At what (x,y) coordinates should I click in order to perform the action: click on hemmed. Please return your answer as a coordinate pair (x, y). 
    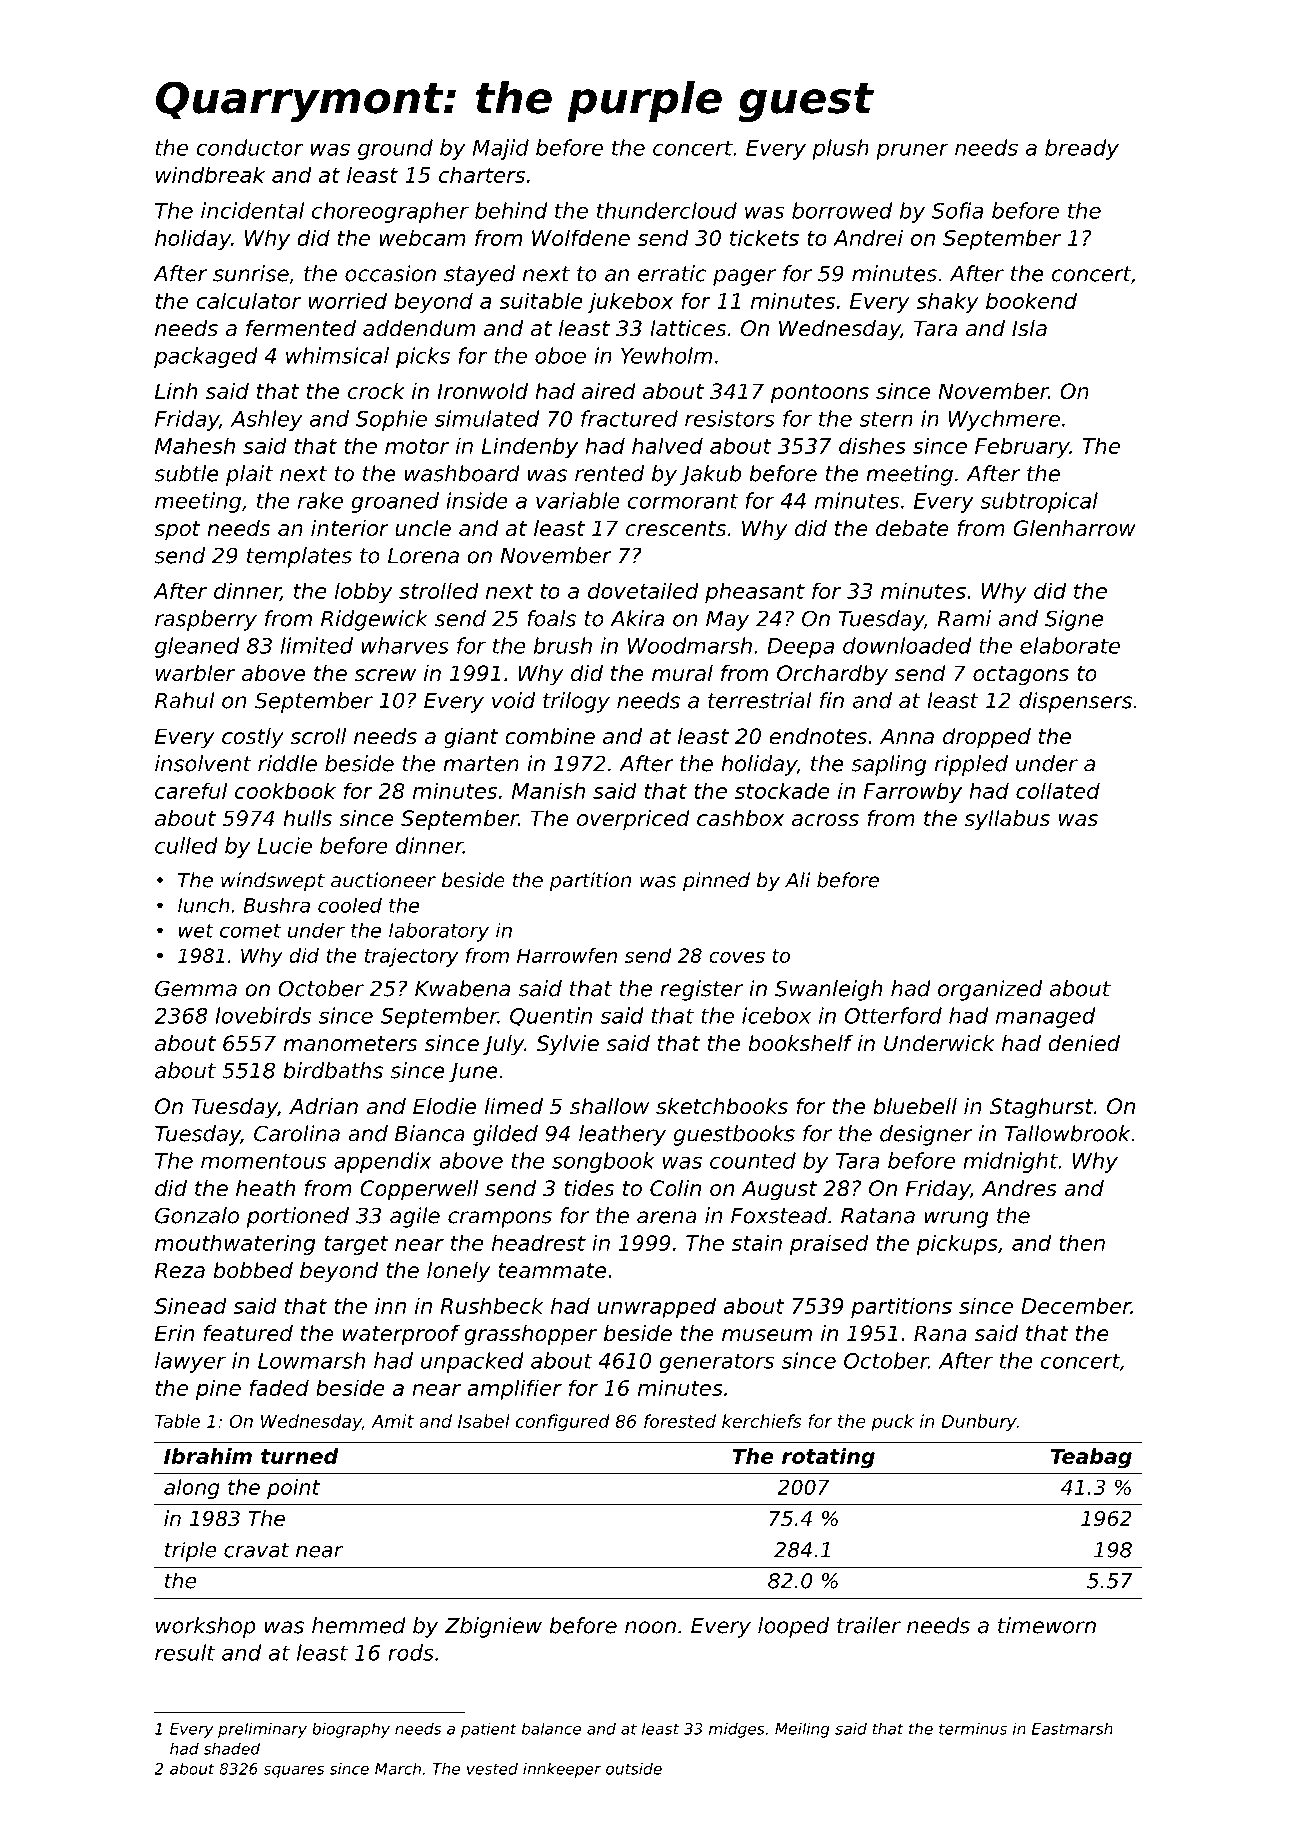
    Looking at the image, I should click on (359, 1625).
